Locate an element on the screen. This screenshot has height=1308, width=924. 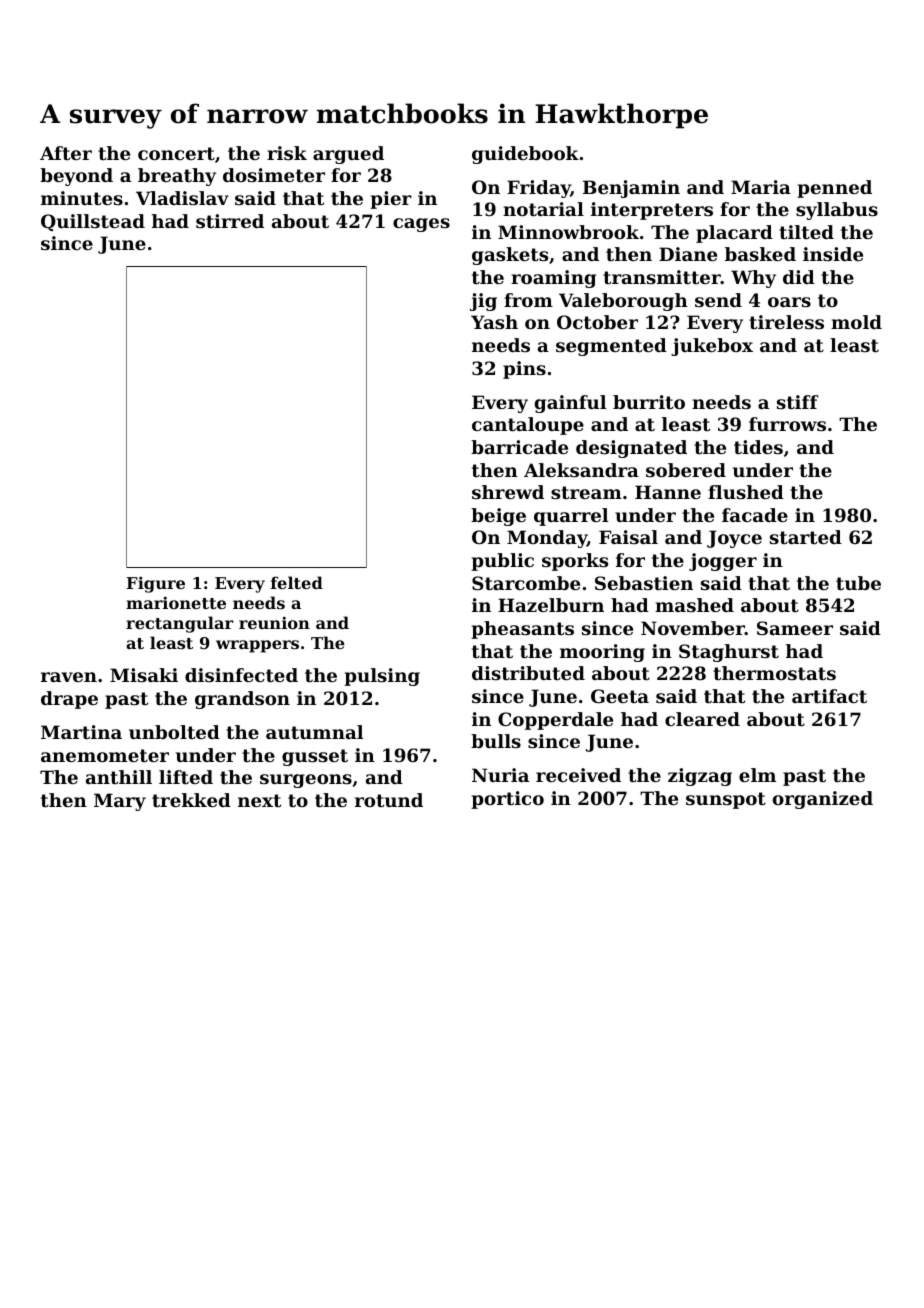
beyond is located at coordinates (76, 177).
